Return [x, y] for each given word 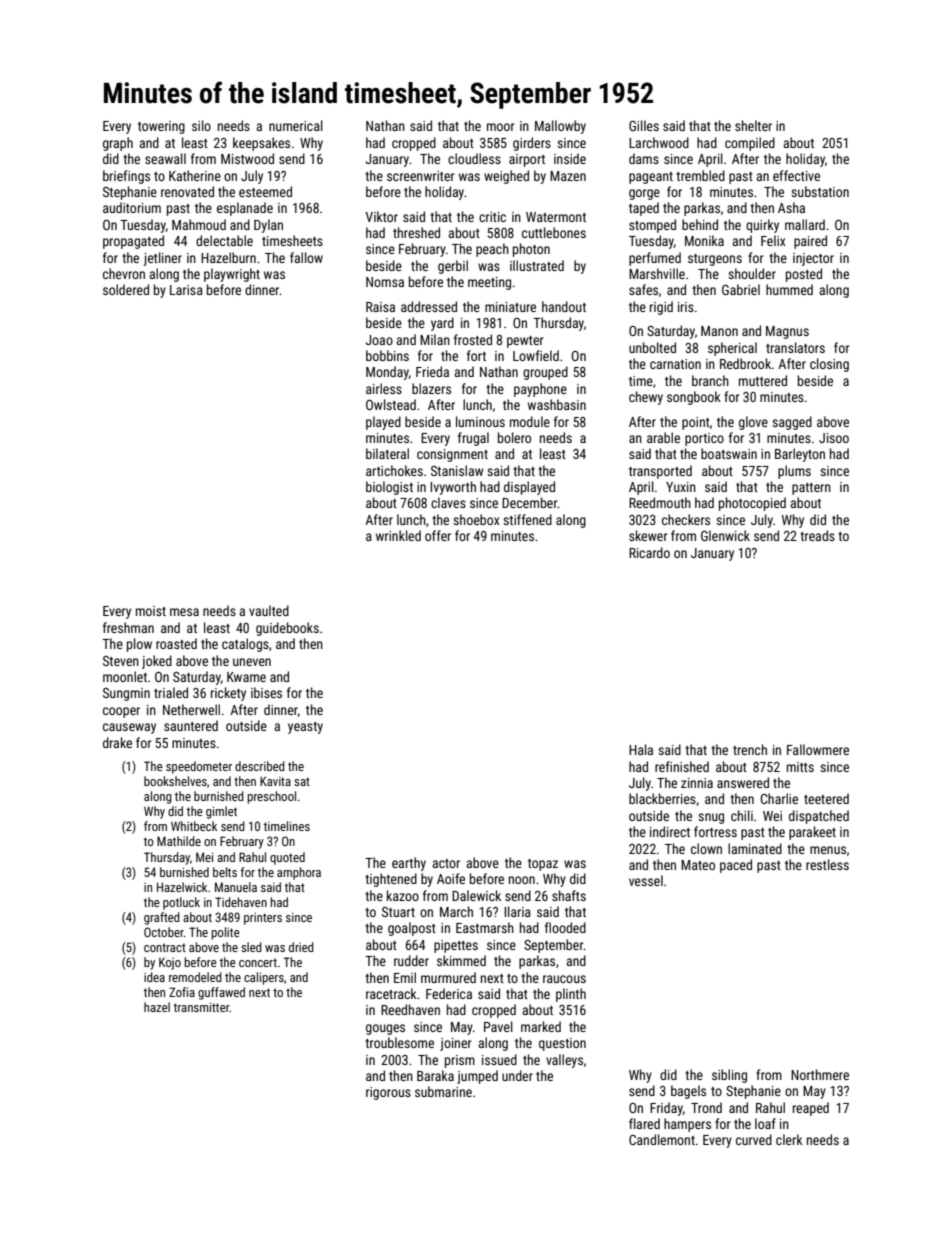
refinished [682, 766]
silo [201, 125]
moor [500, 127]
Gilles [644, 125]
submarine [443, 1091]
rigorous [388, 1093]
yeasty [305, 728]
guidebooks [287, 629]
